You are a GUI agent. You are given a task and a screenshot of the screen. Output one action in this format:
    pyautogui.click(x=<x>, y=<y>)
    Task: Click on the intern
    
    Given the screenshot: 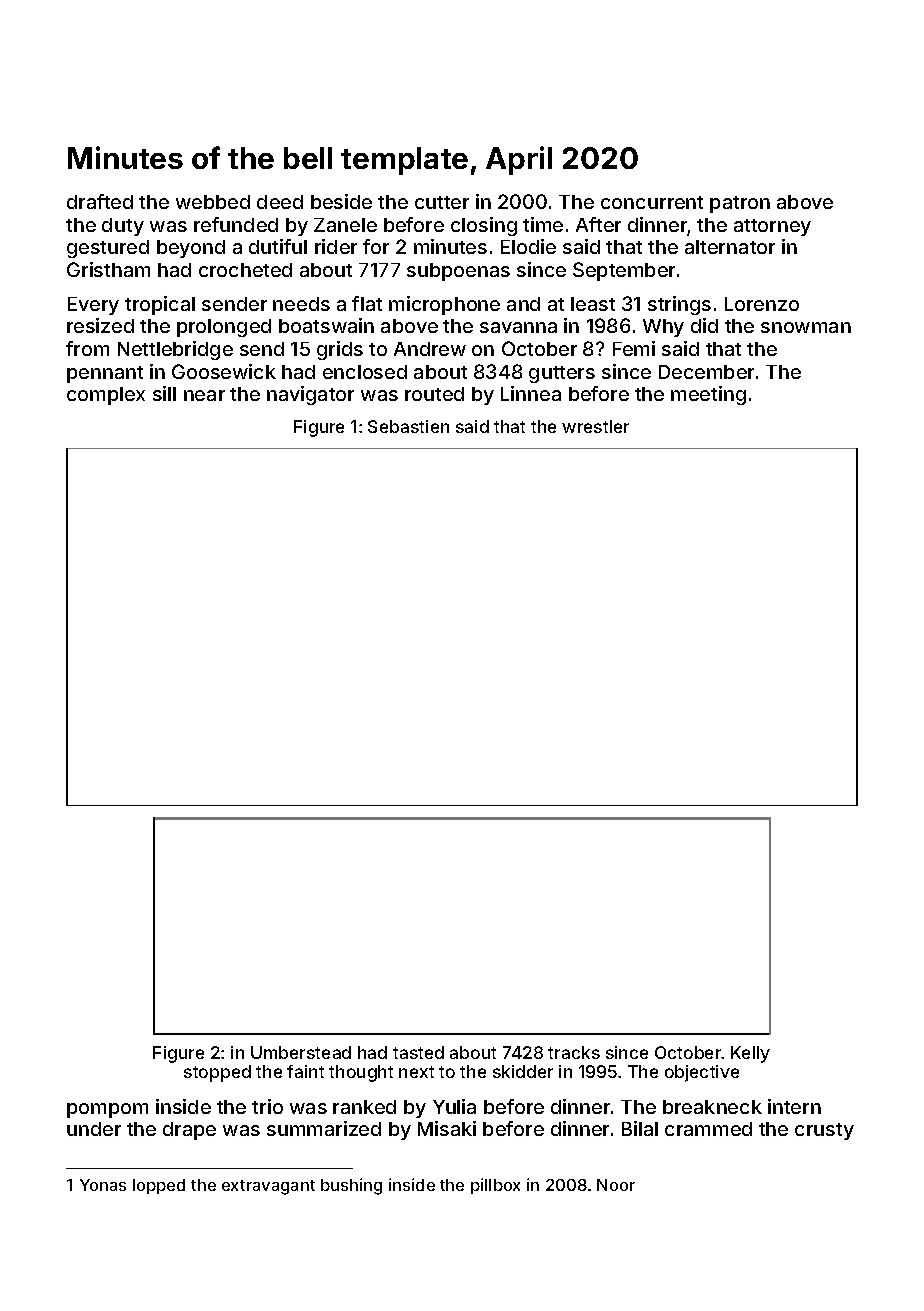 What is the action you would take?
    pyautogui.click(x=794, y=1106)
